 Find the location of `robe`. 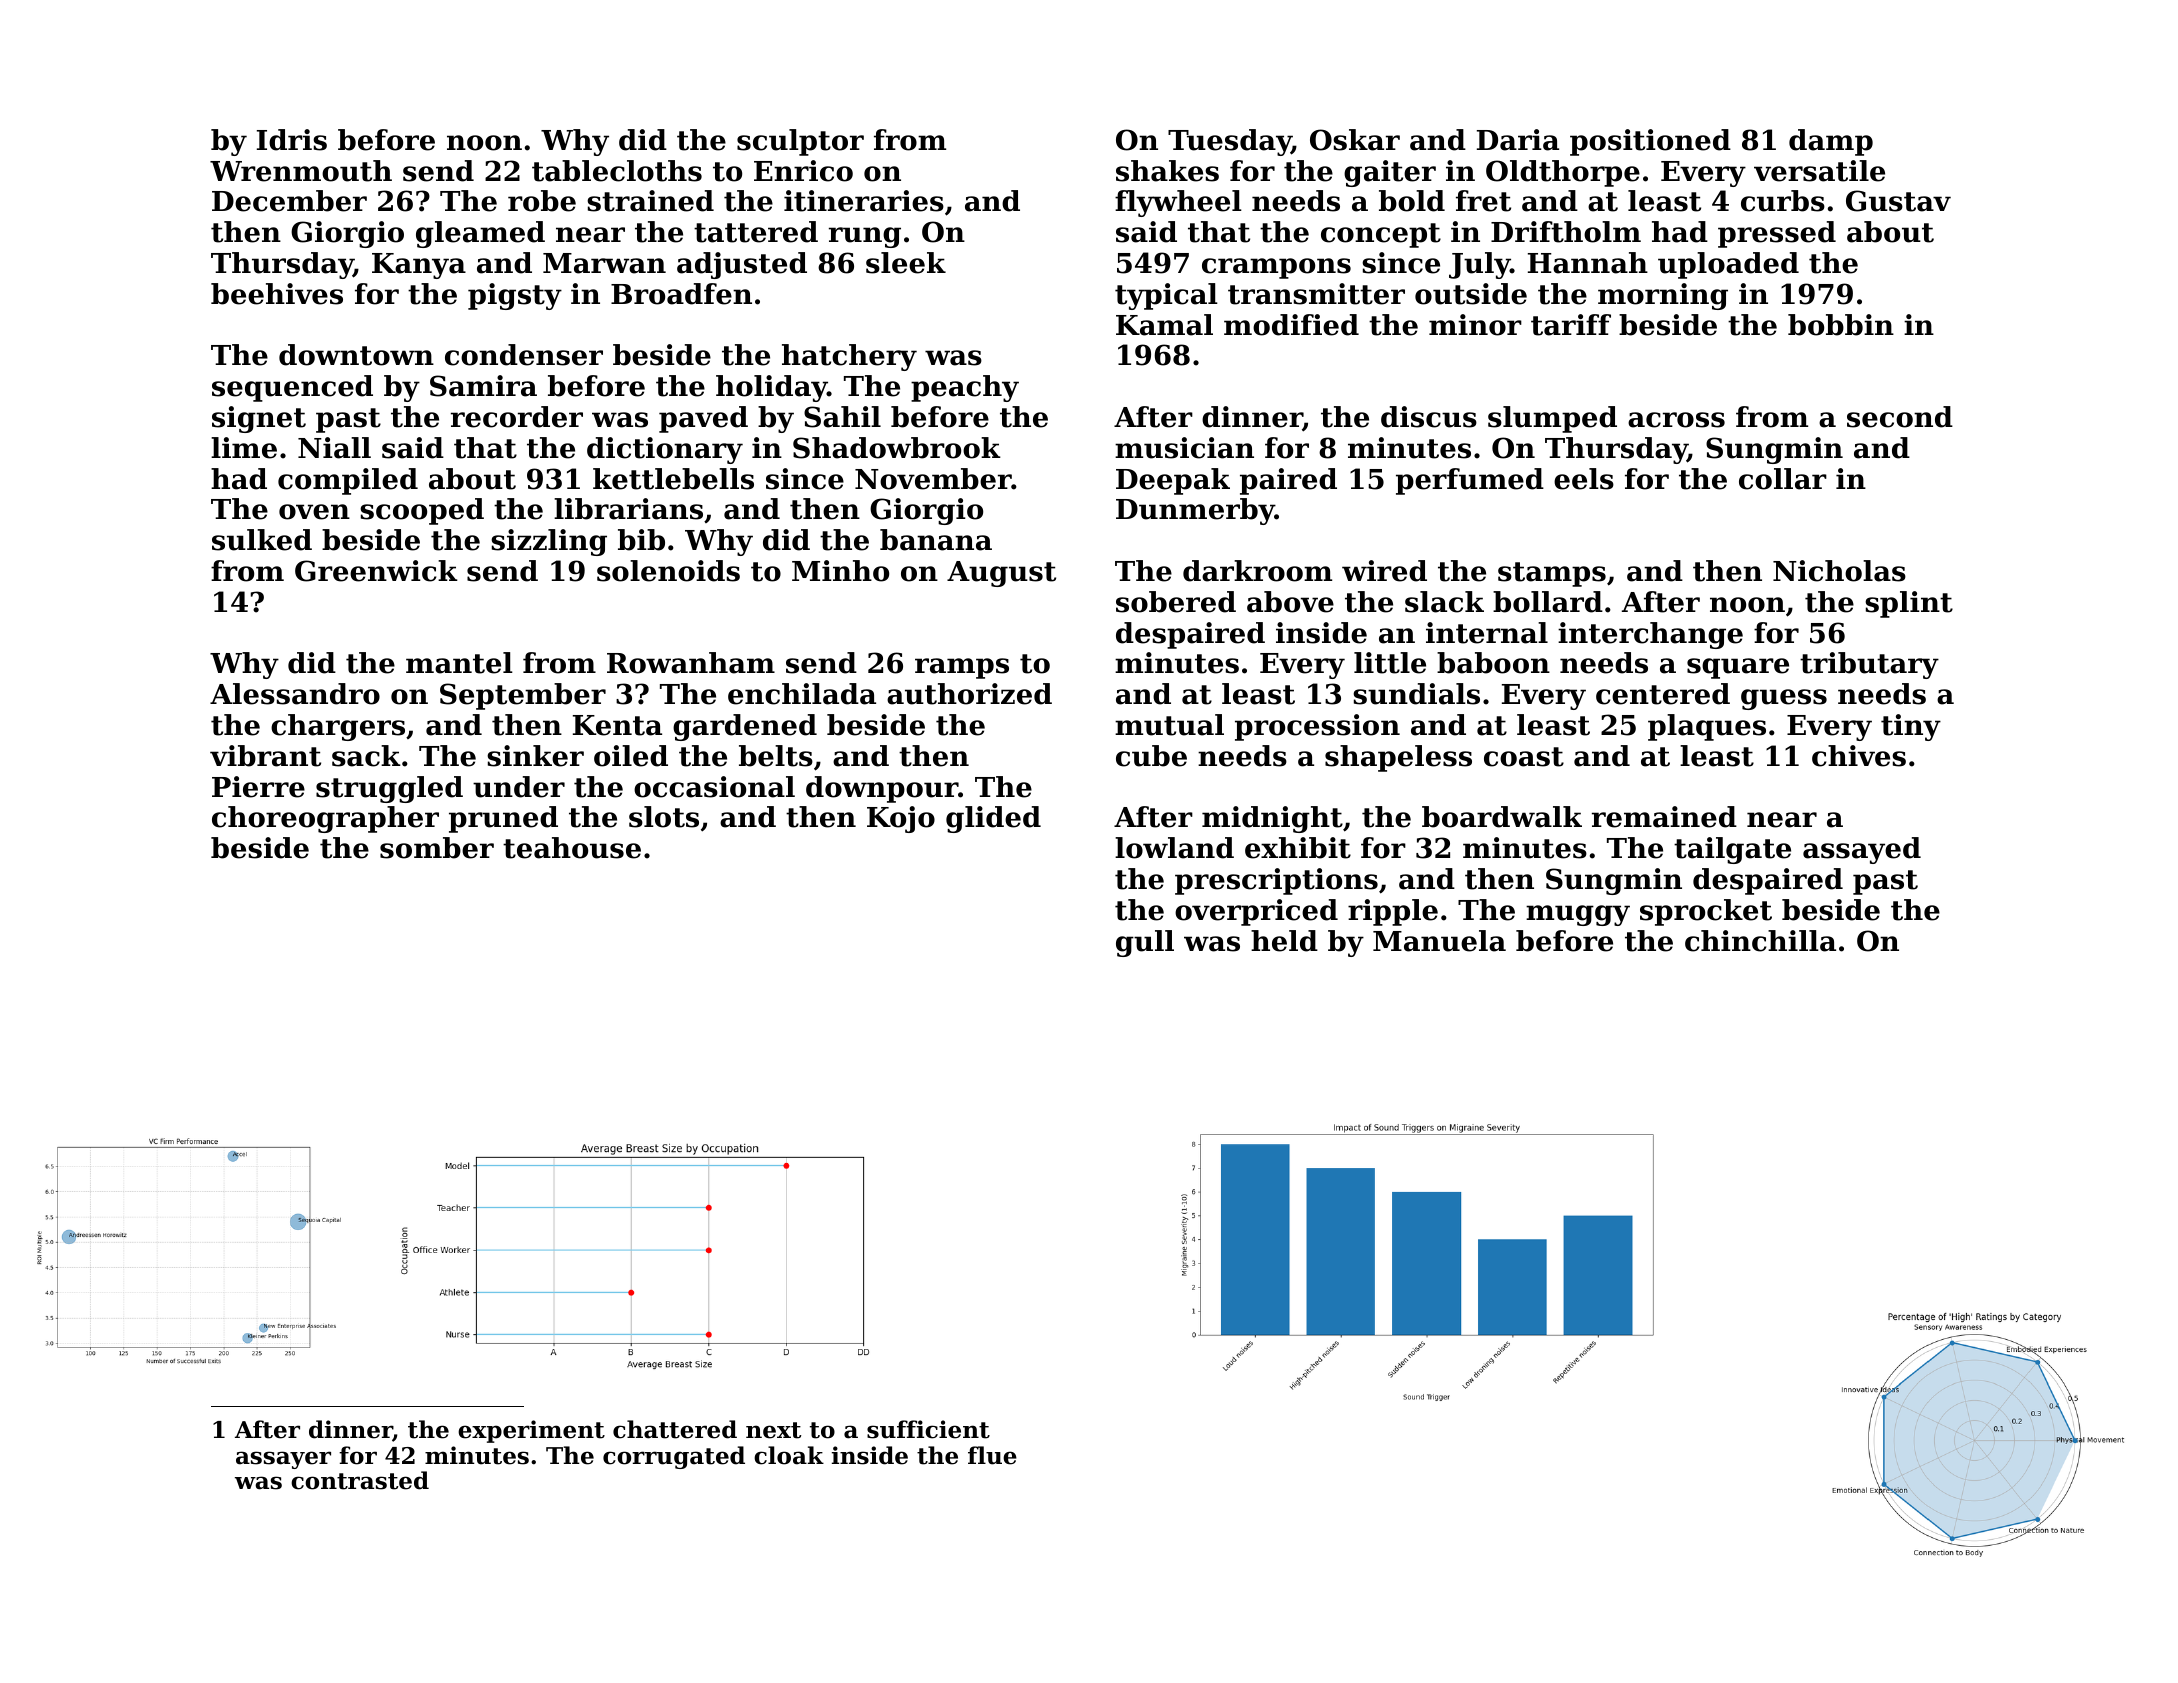

robe is located at coordinates (542, 201).
